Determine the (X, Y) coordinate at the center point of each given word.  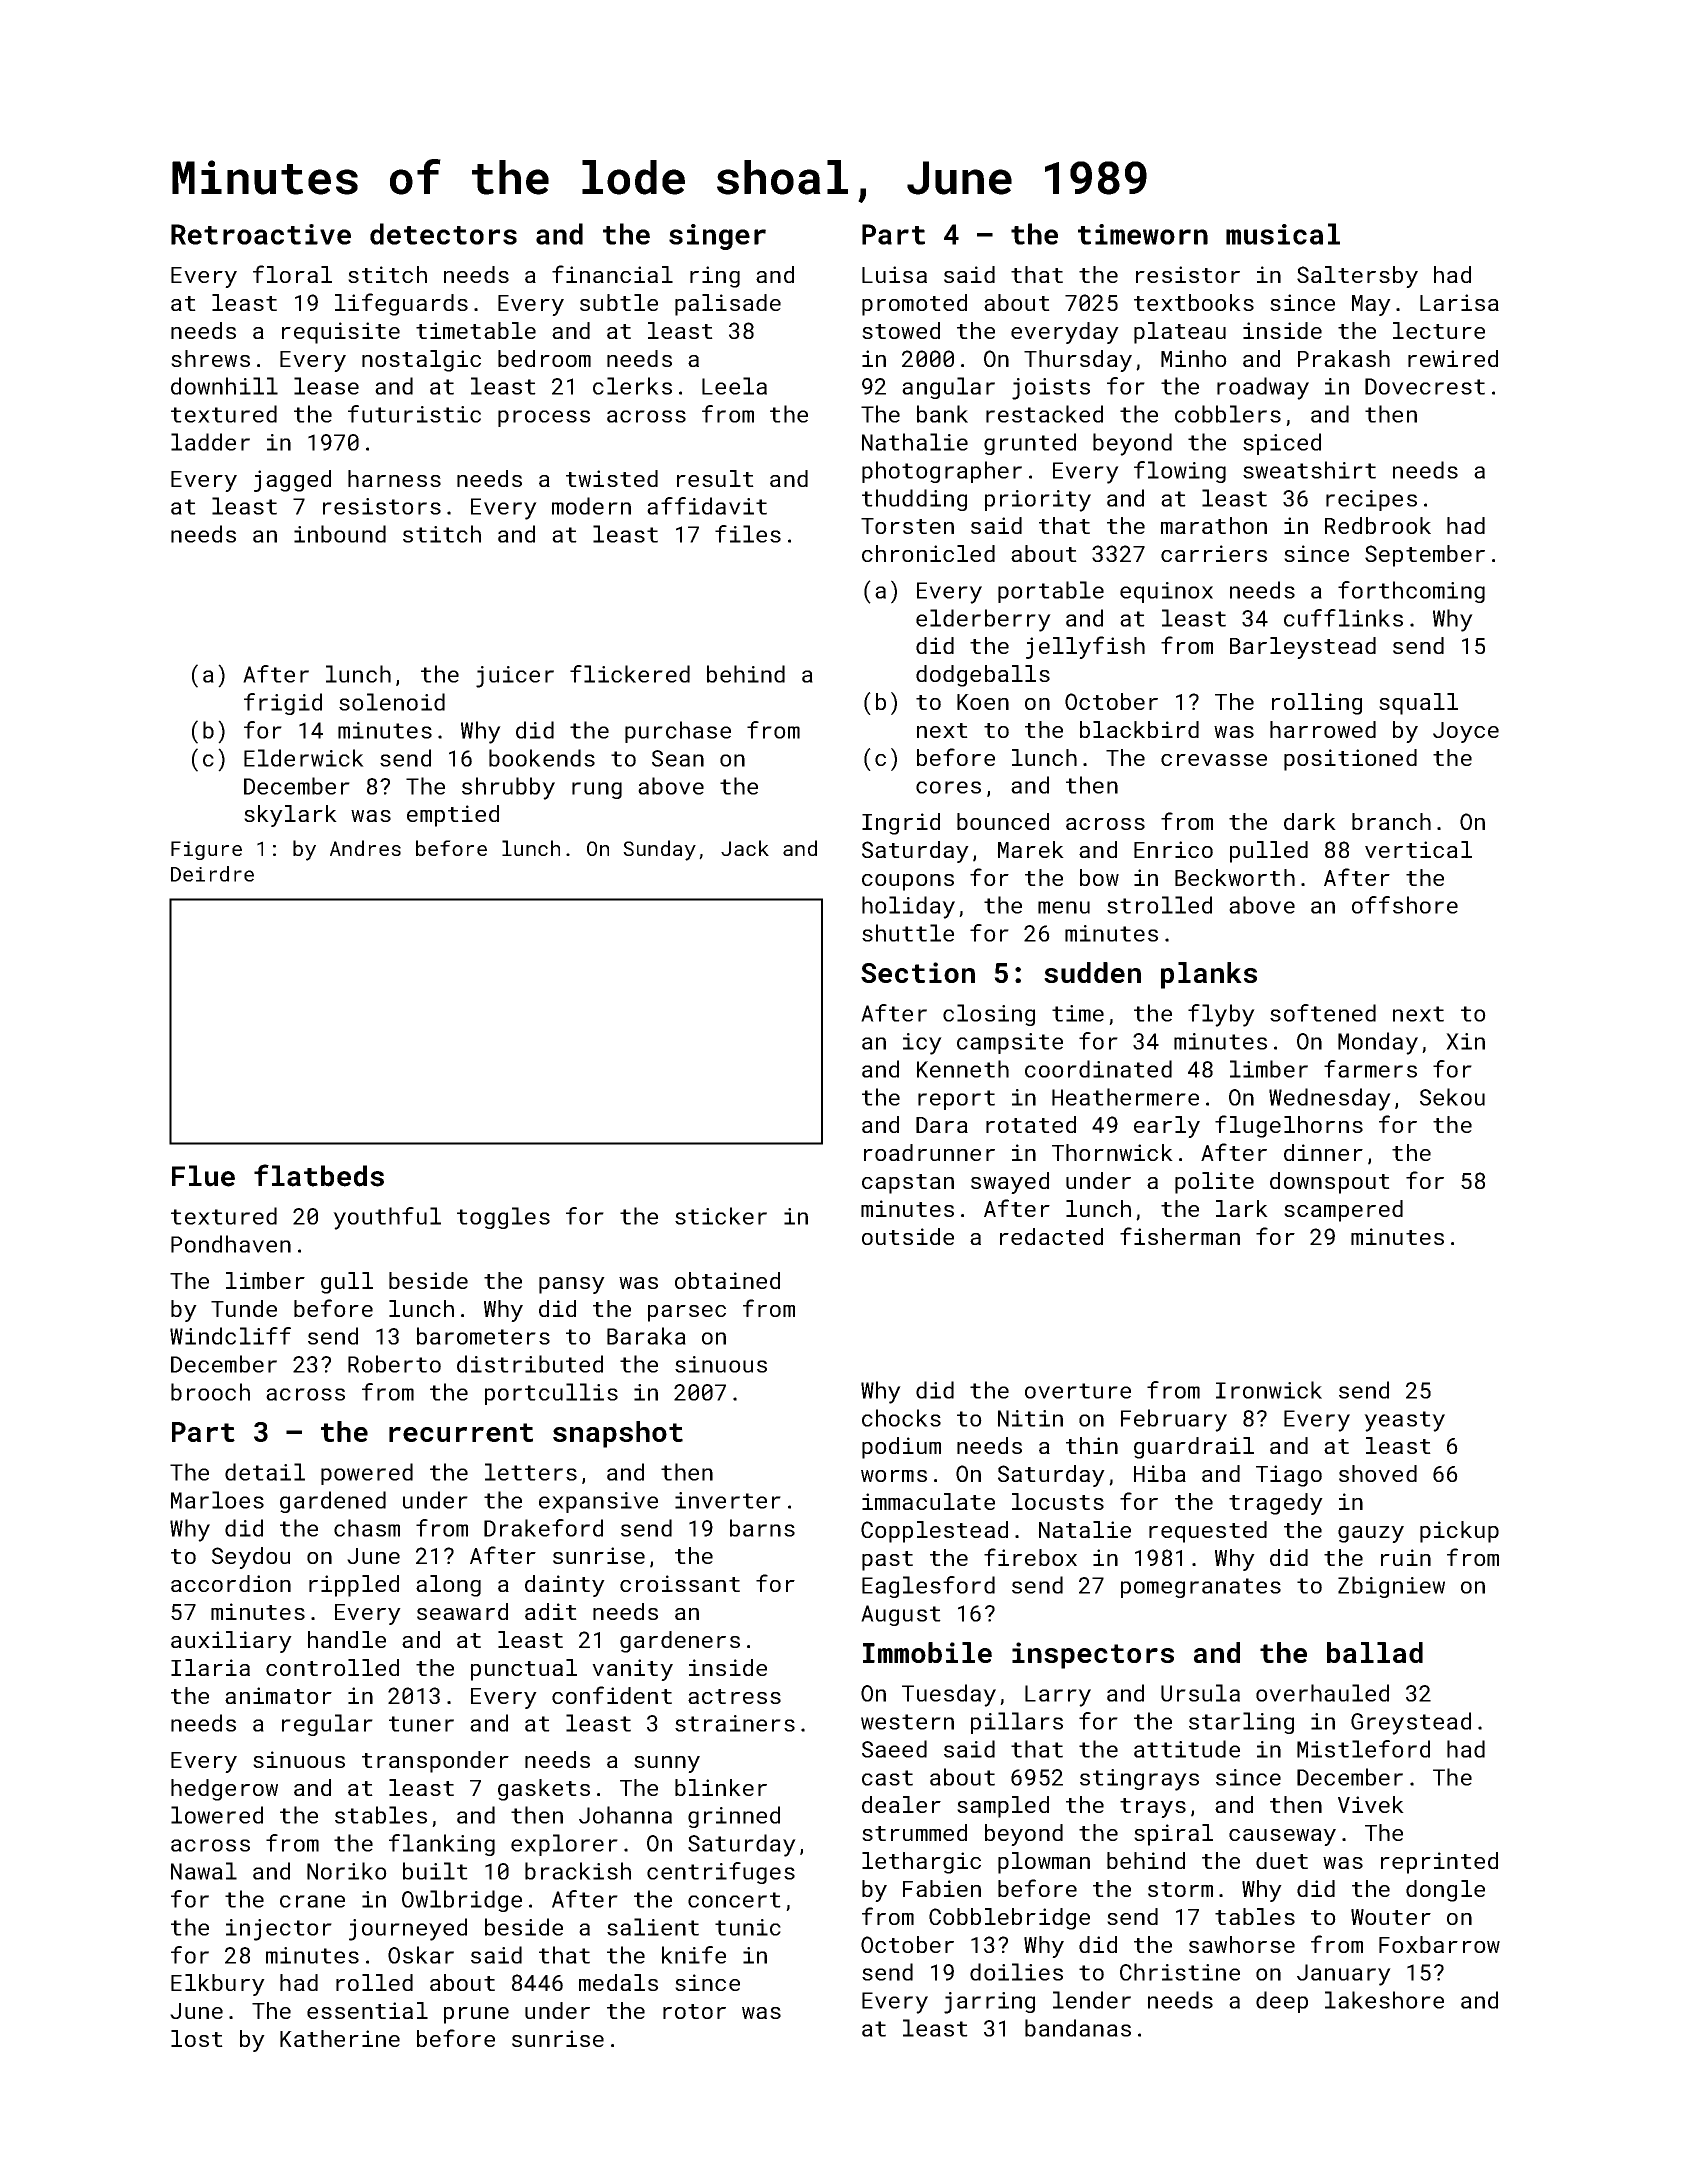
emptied (453, 816)
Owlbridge (462, 1901)
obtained (727, 1280)
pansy (572, 1285)
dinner (1323, 1152)
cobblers (1228, 414)
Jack (745, 848)
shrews (210, 358)
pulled (1269, 852)
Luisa (894, 274)
